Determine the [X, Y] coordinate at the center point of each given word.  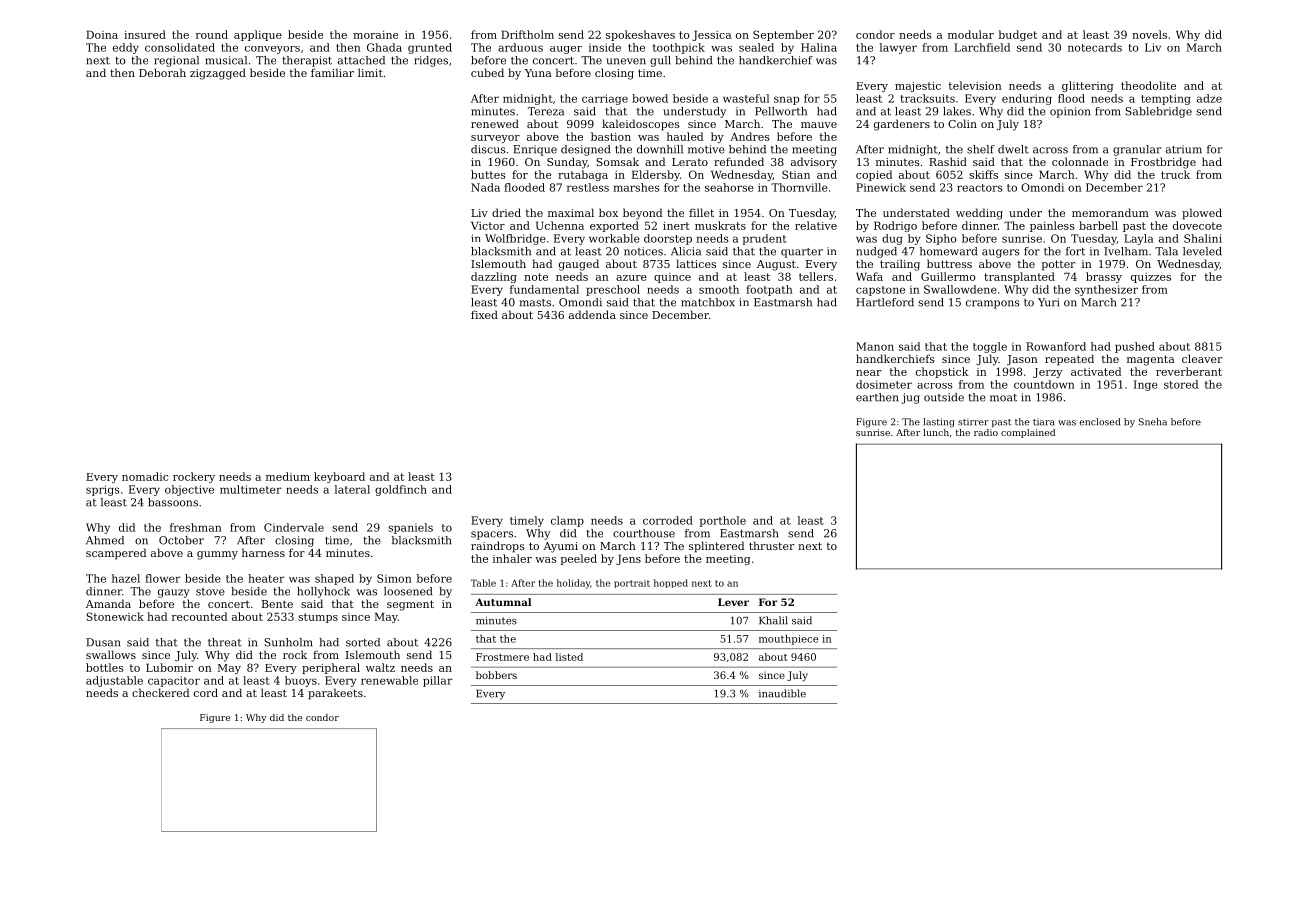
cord [206, 692]
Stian [796, 174]
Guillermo [948, 276]
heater [266, 578]
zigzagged [218, 74]
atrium [1184, 149]
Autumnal [503, 602]
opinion [1070, 112]
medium [288, 476]
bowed [650, 98]
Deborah [162, 72]
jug [910, 398]
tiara [1043, 422]
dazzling [494, 277]
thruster [771, 545]
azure [631, 278]
